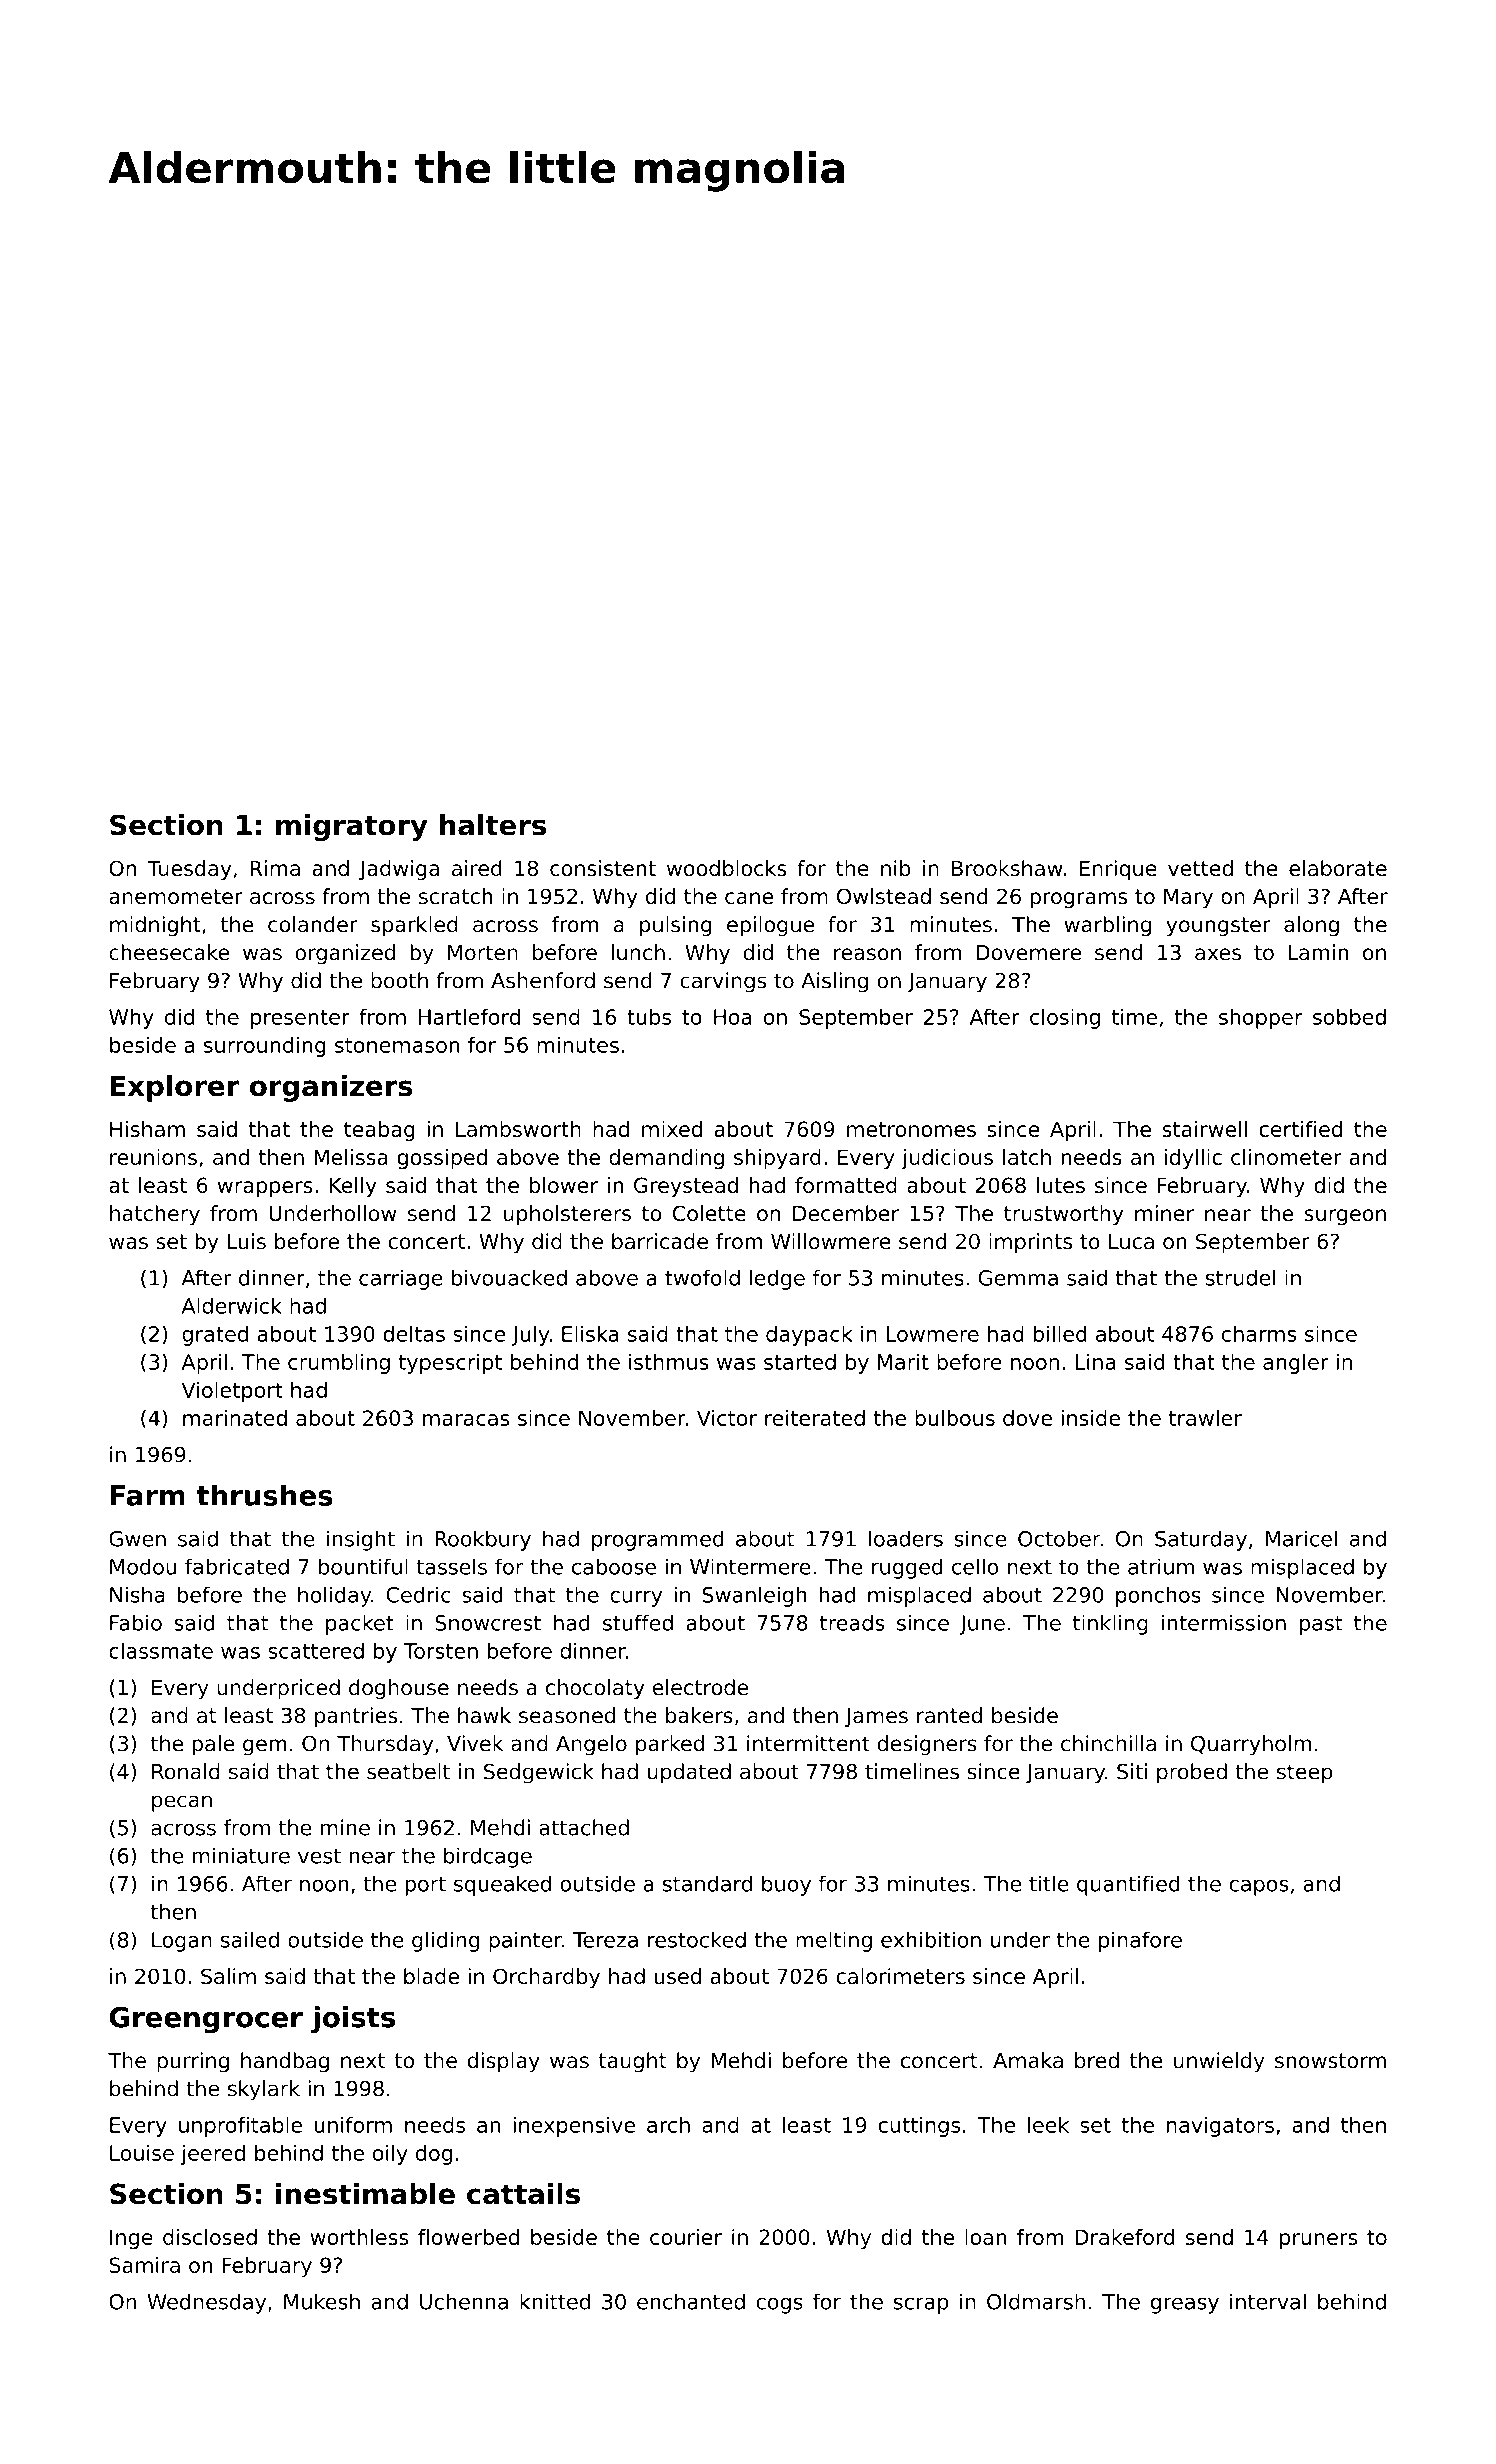  Describe the element at coordinates (450, 1364) in the screenshot. I see `typescript` at that location.
